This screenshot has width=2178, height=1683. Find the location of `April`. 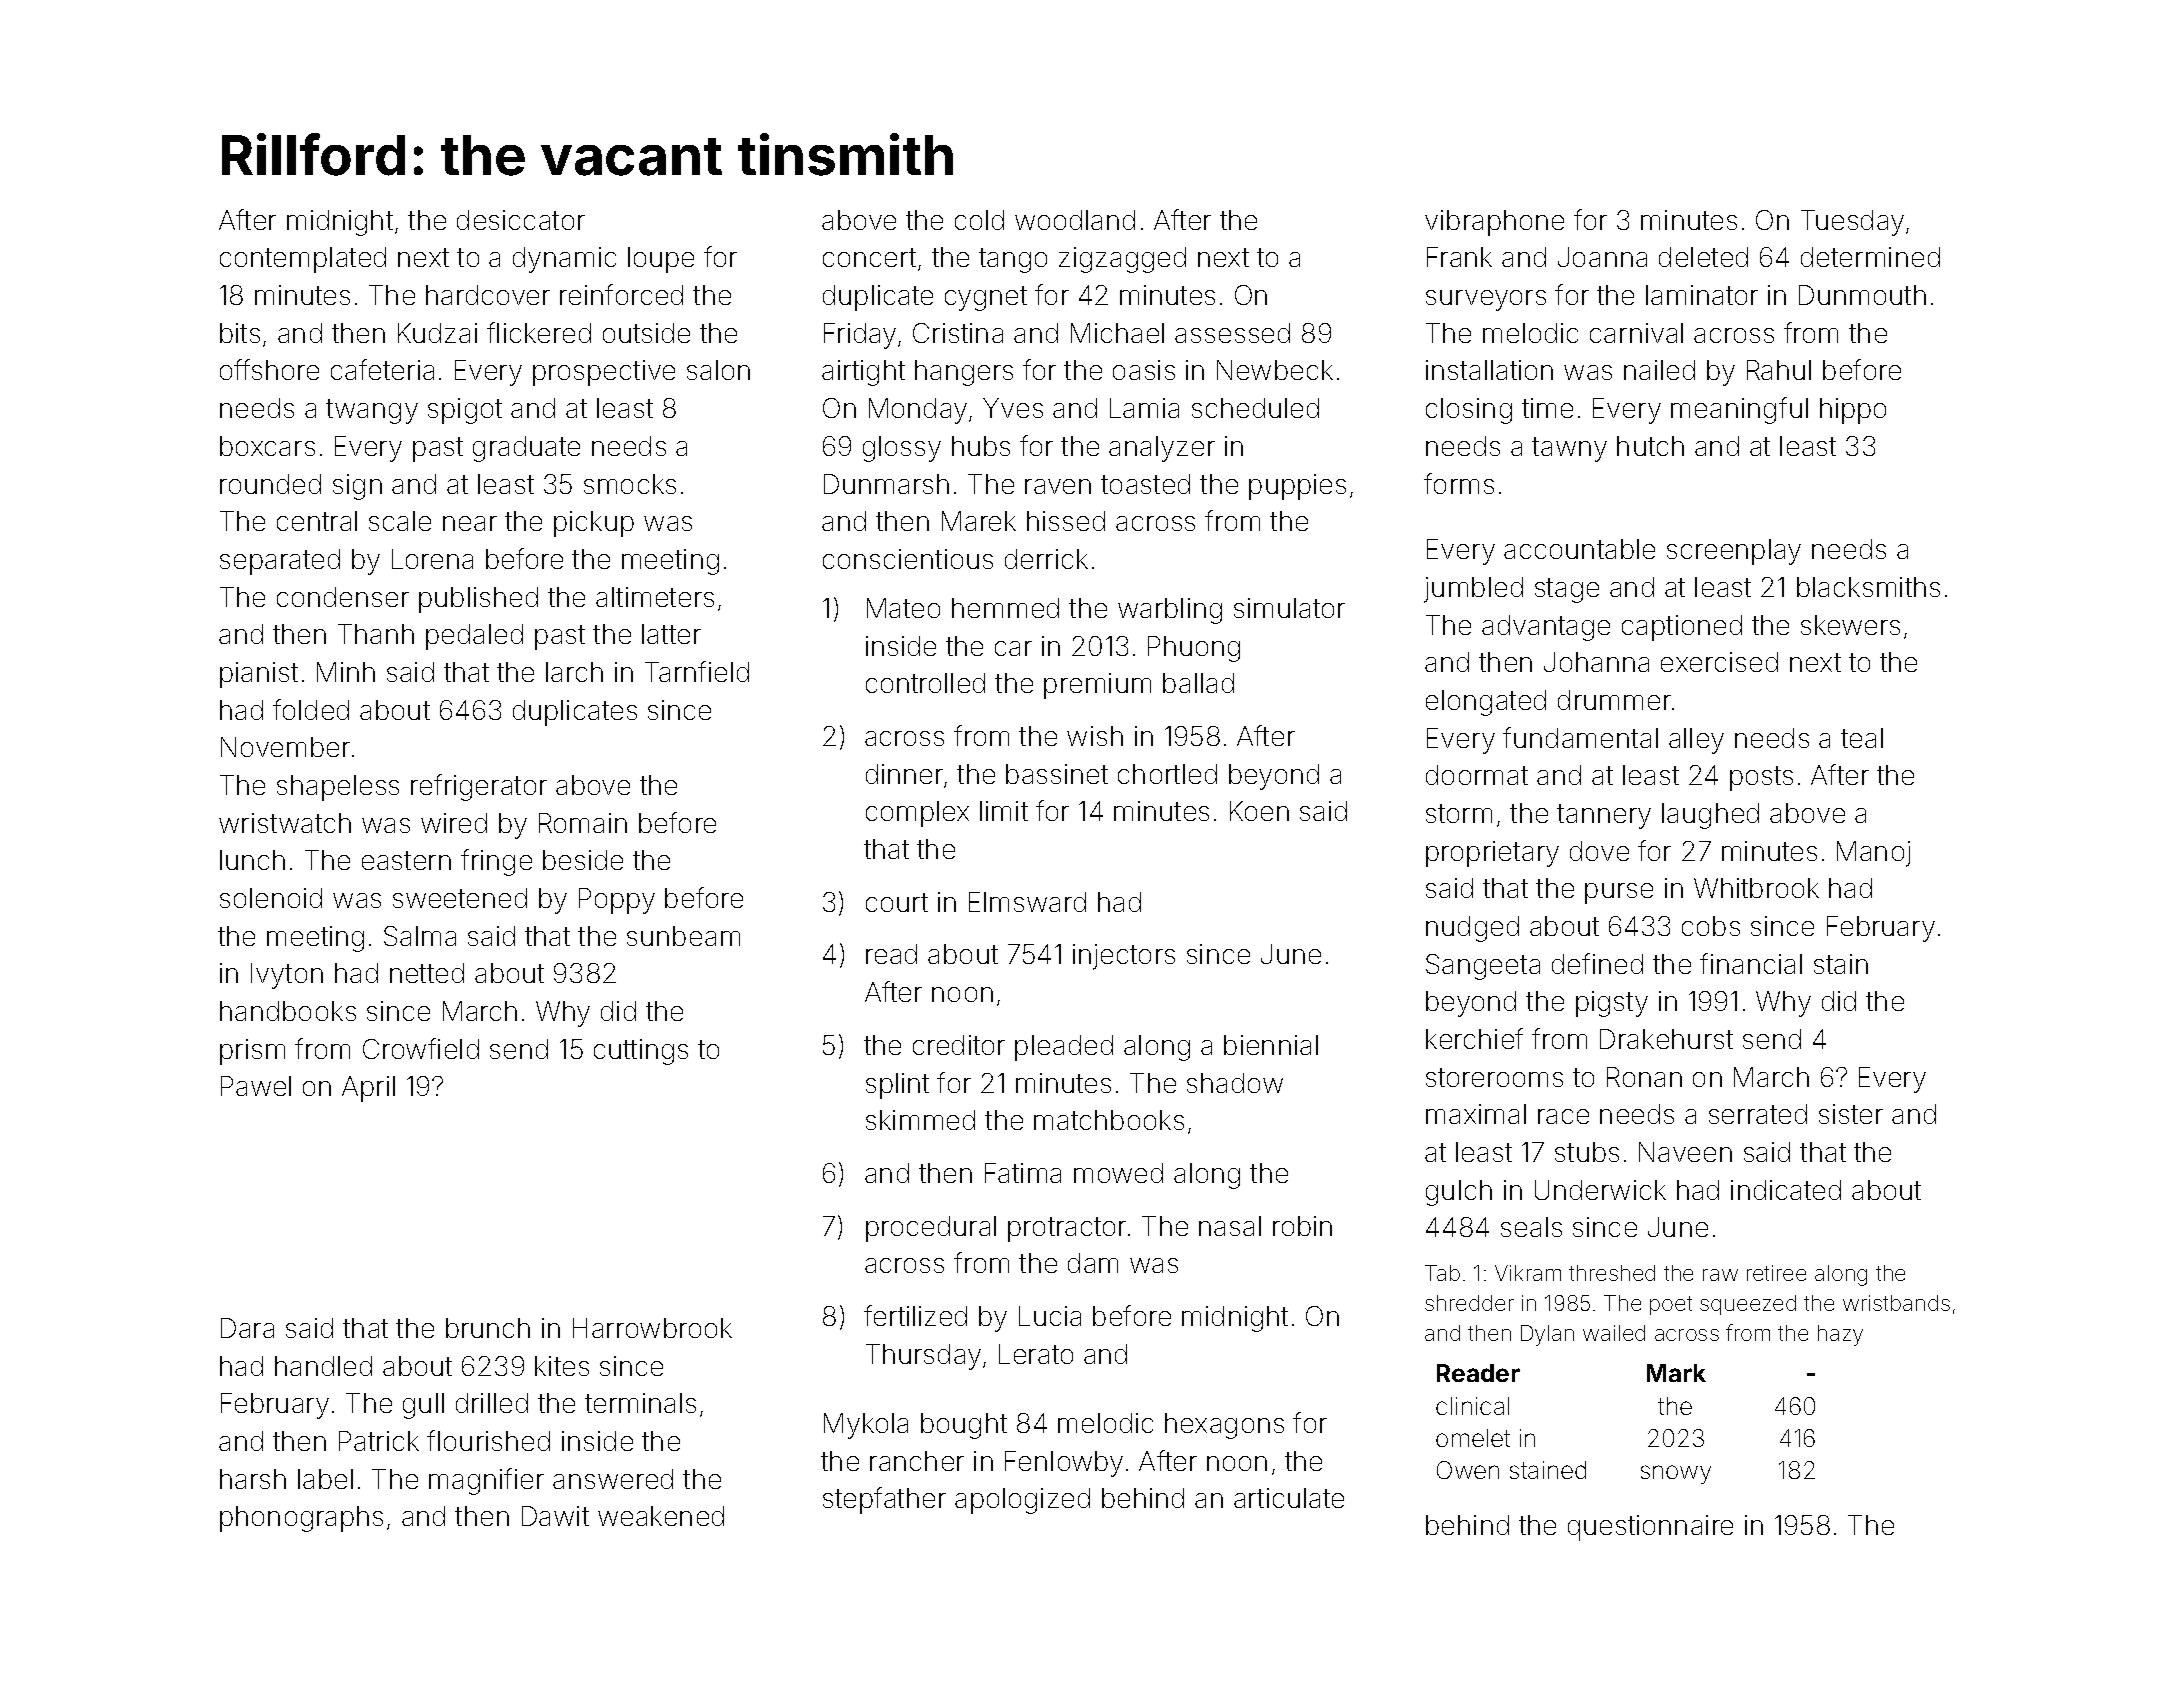

April is located at coordinates (368, 1089).
